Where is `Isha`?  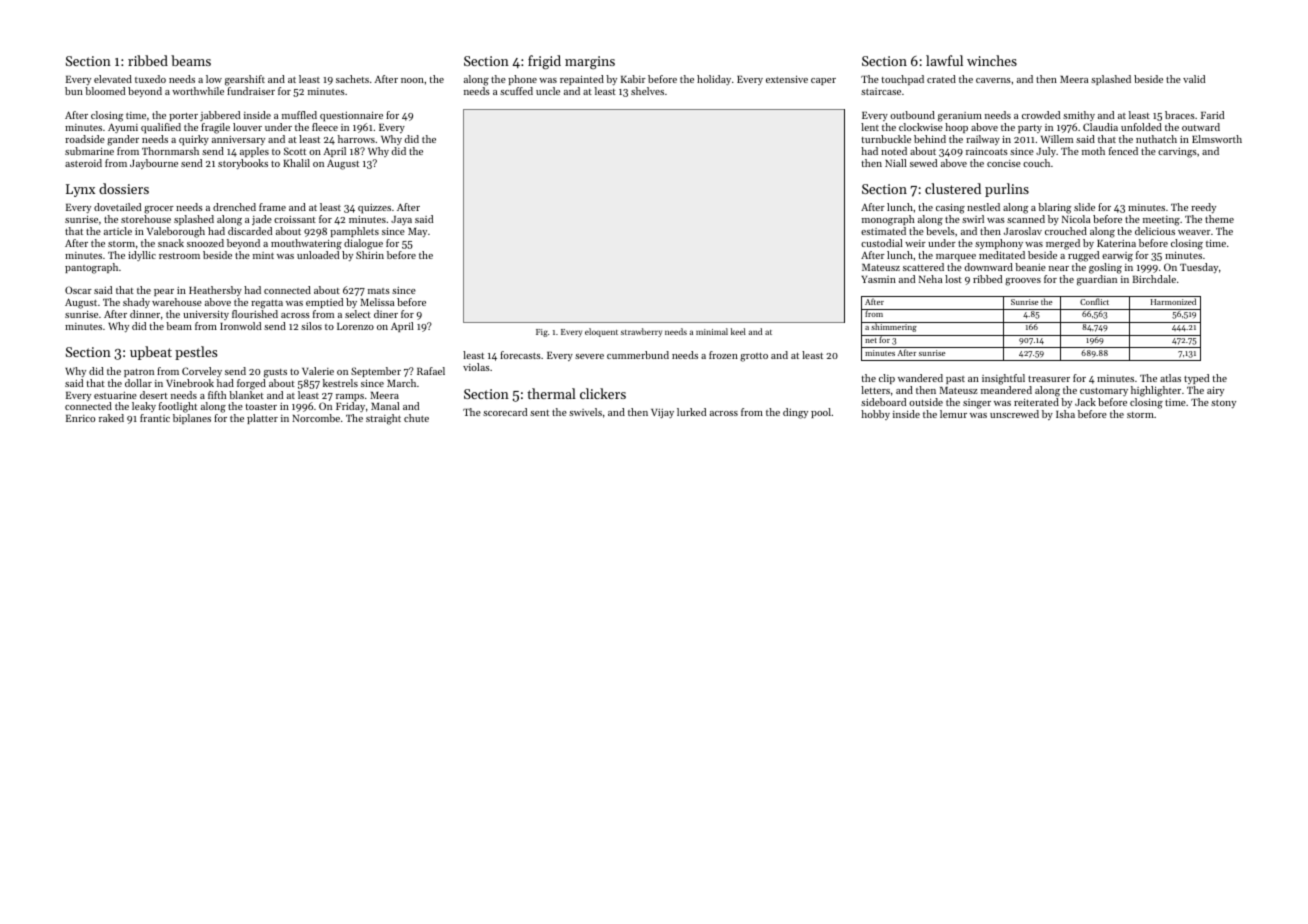 Isha is located at coordinates (1065, 414).
